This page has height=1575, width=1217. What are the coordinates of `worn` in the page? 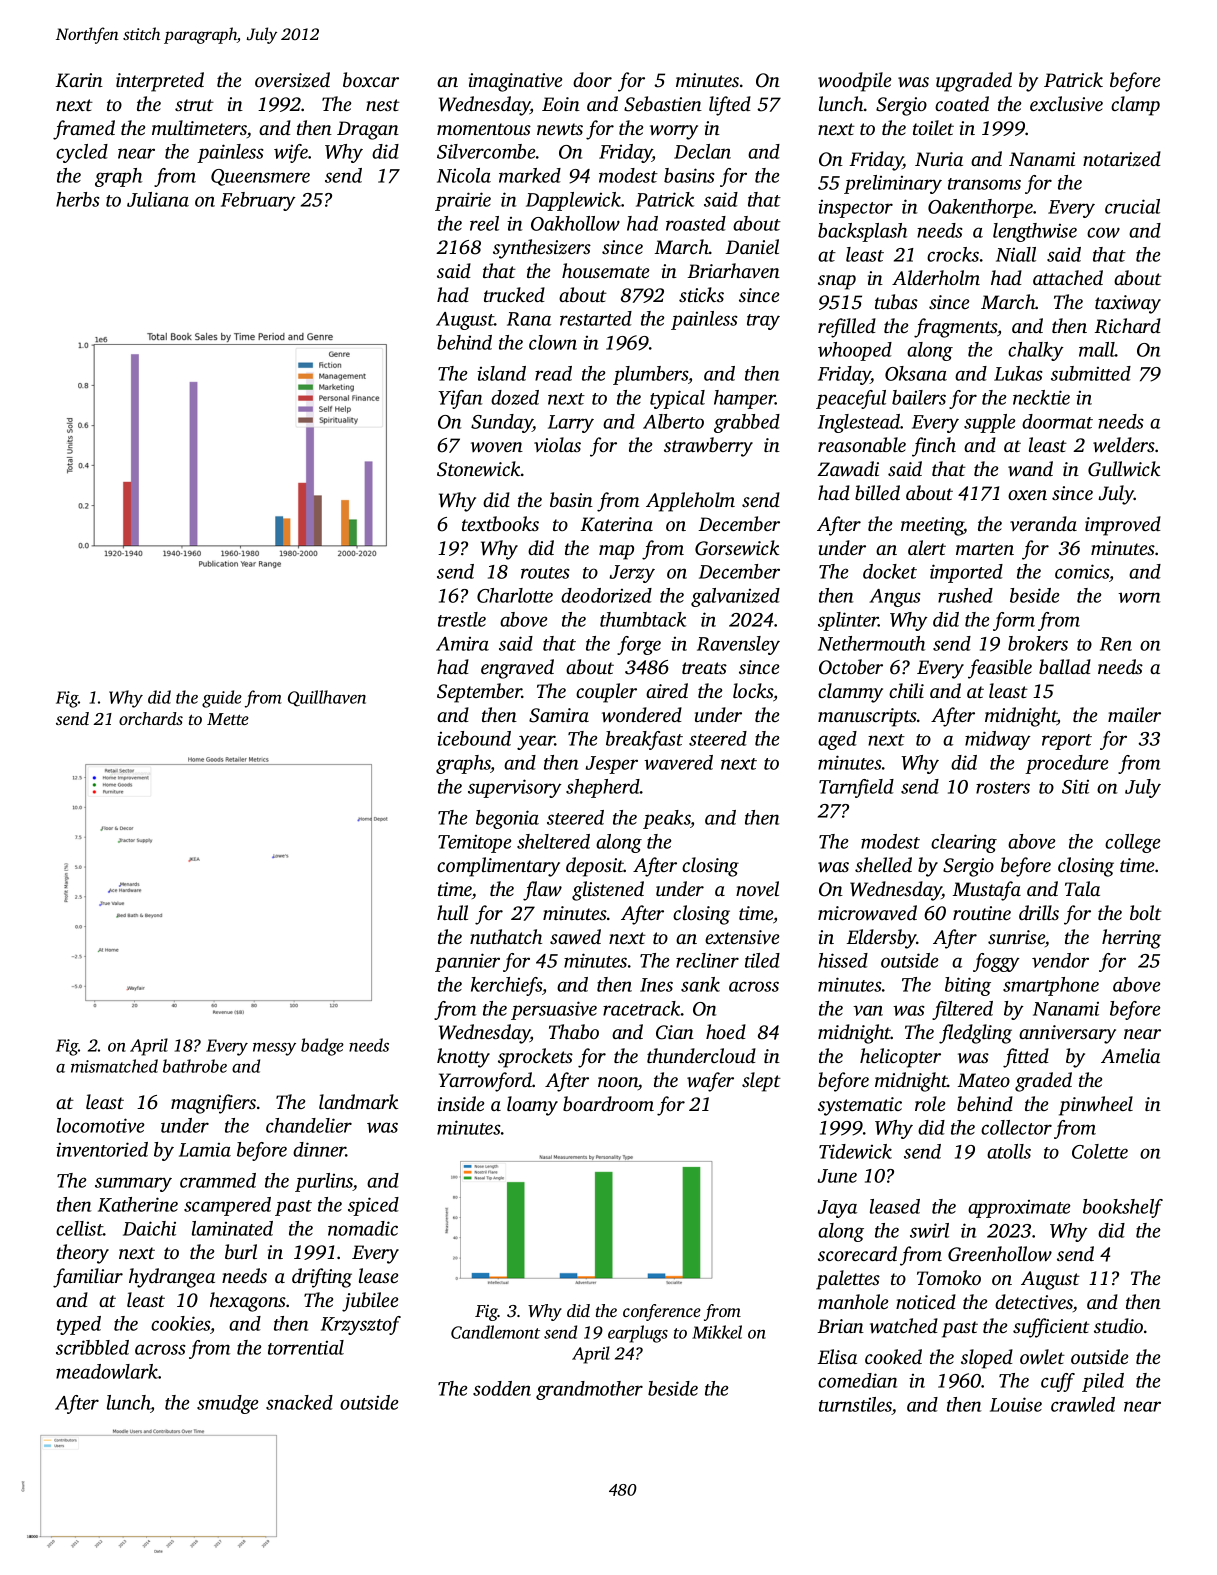 It's located at (1139, 597).
